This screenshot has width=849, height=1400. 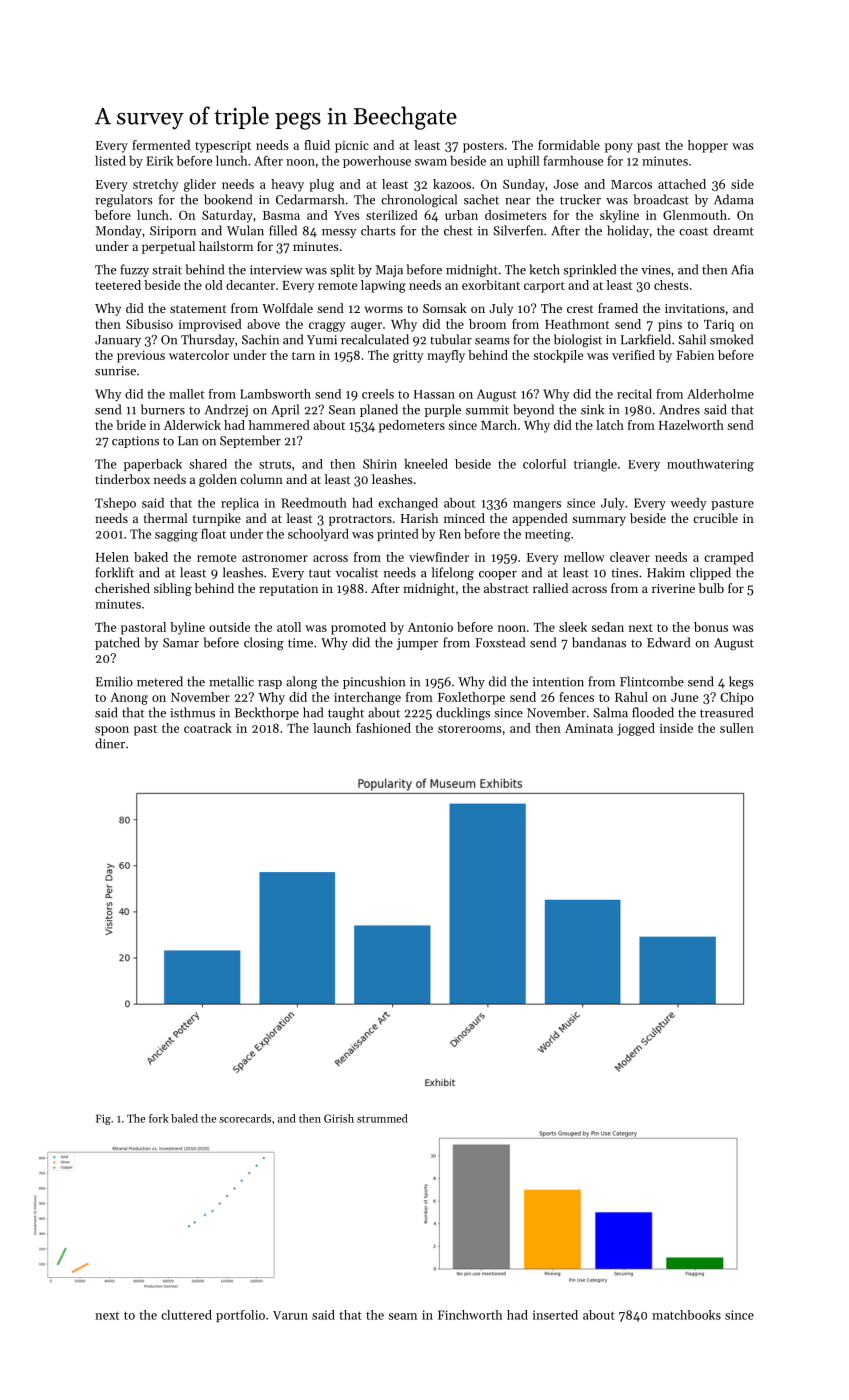 I want to click on skyline, so click(x=619, y=216).
